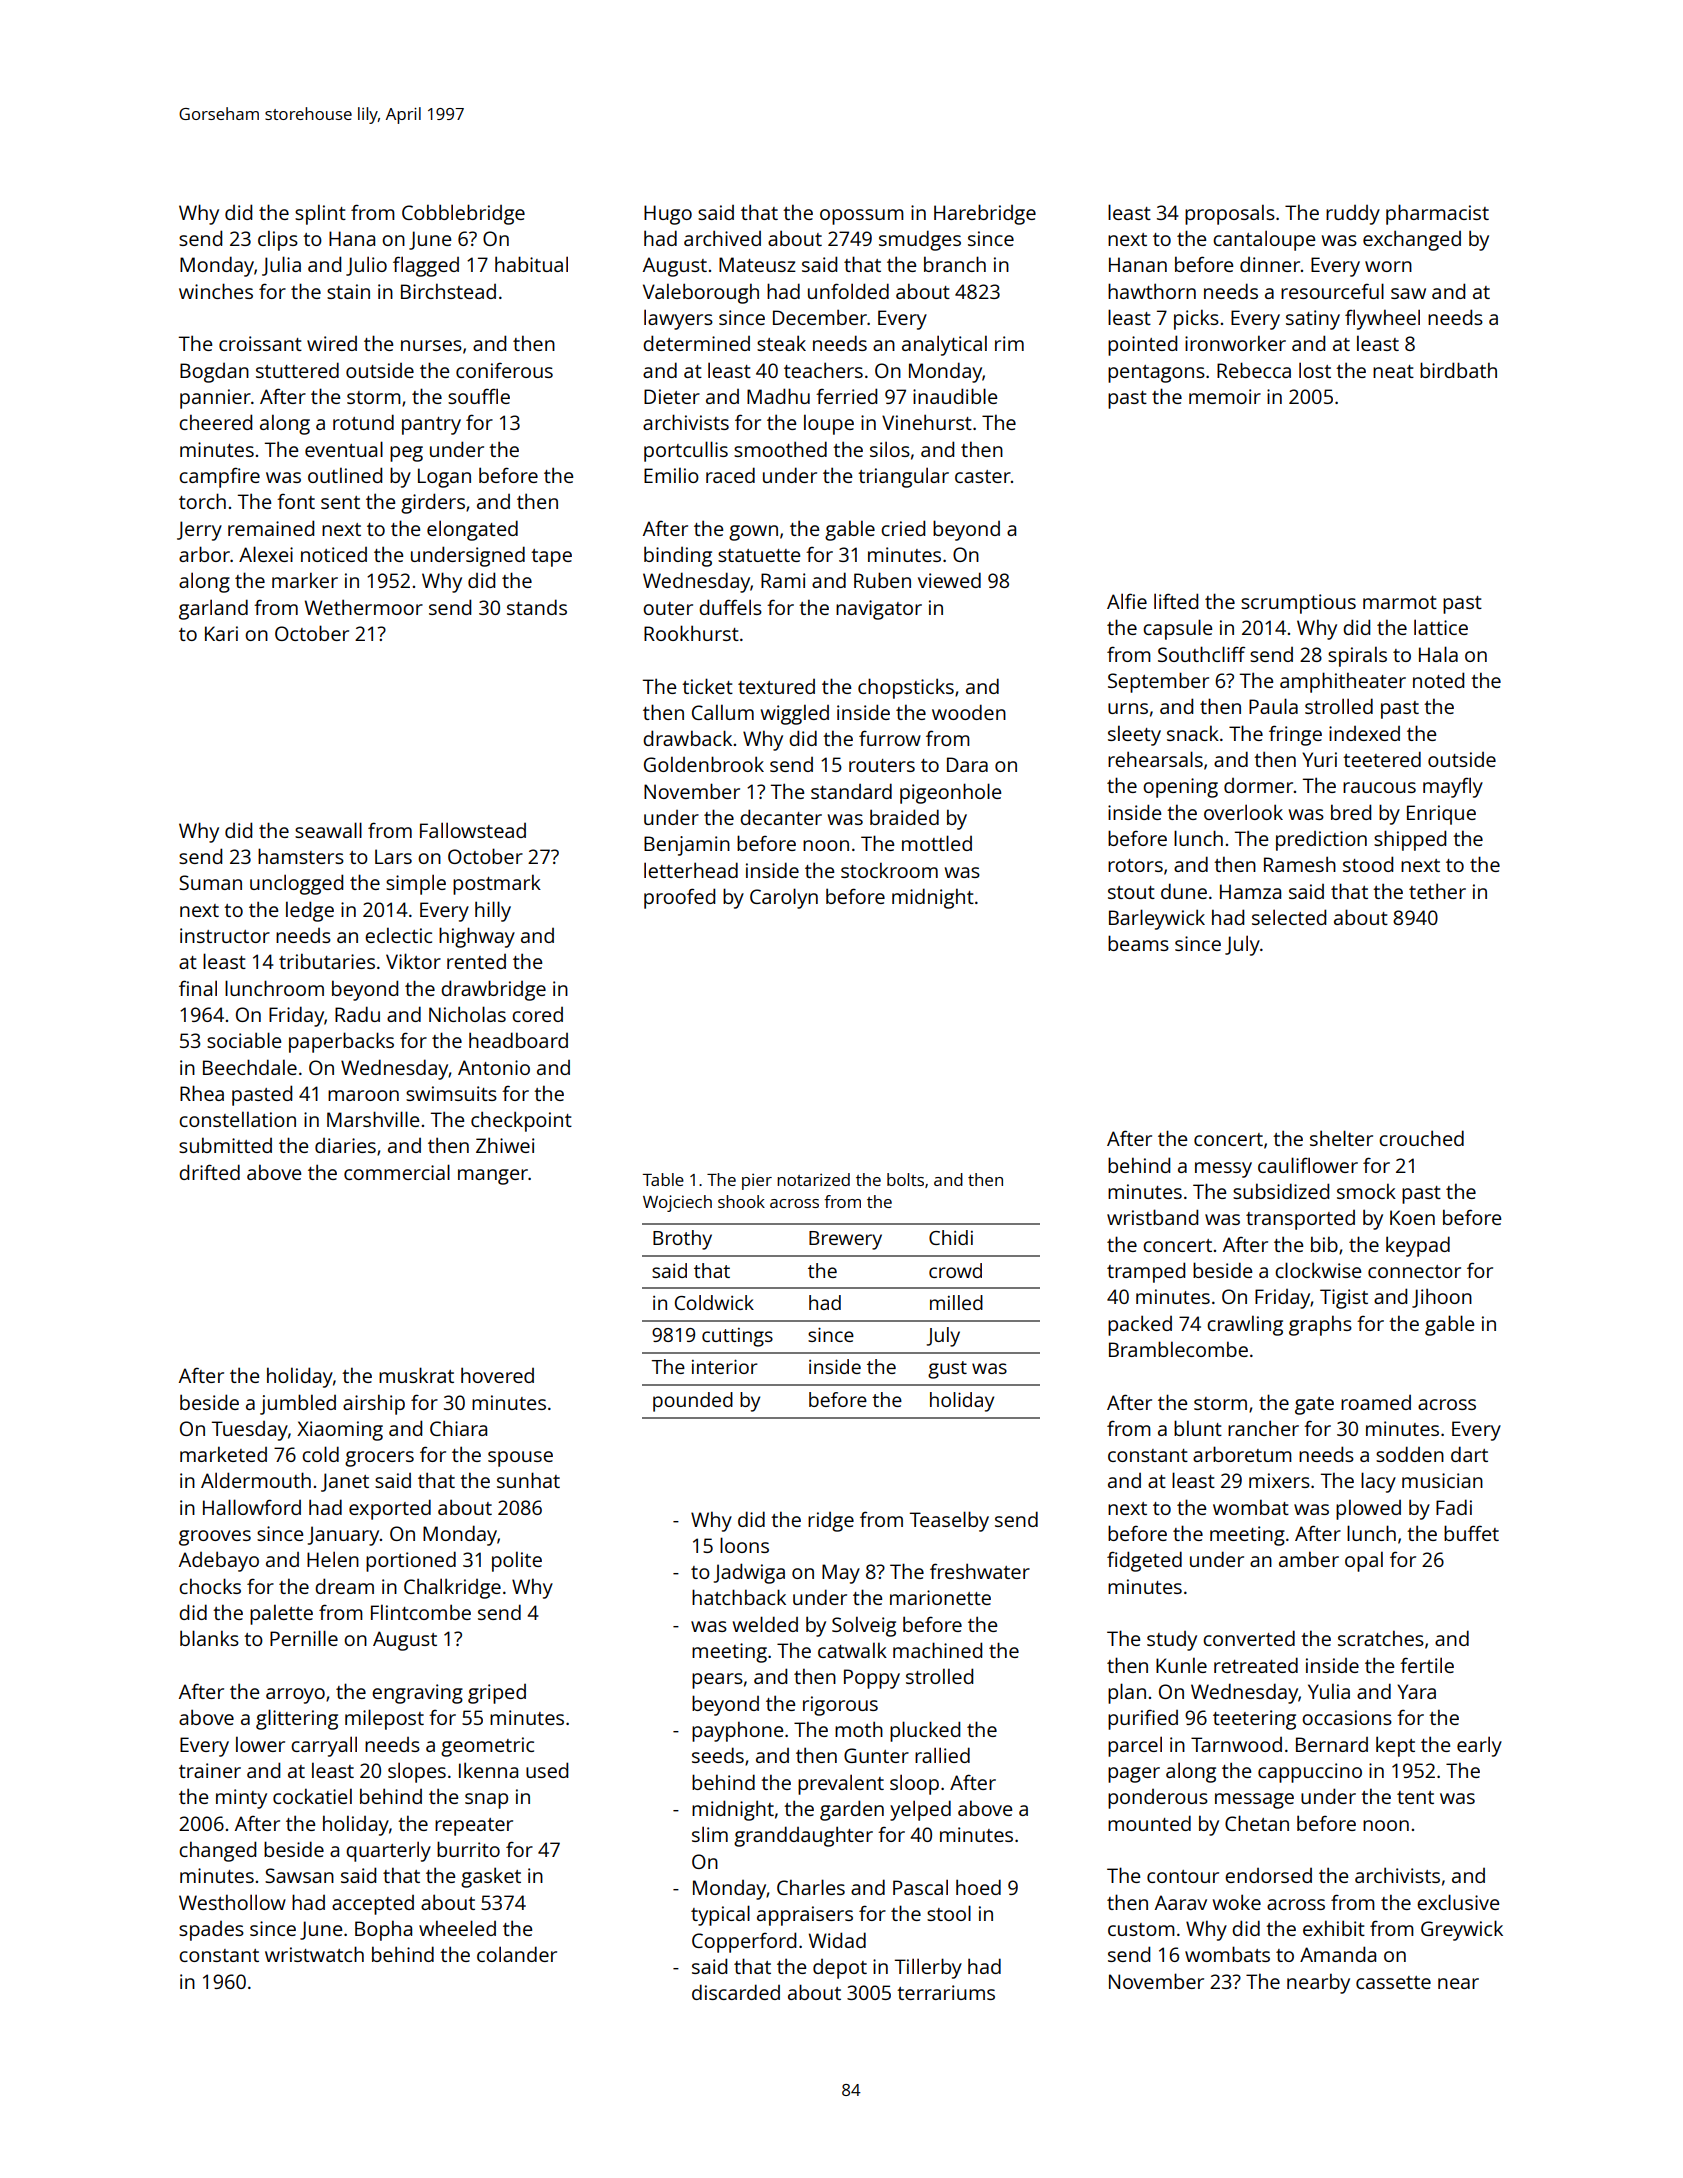  What do you see at coordinates (1230, 214) in the screenshot?
I see `proposals` at bounding box center [1230, 214].
